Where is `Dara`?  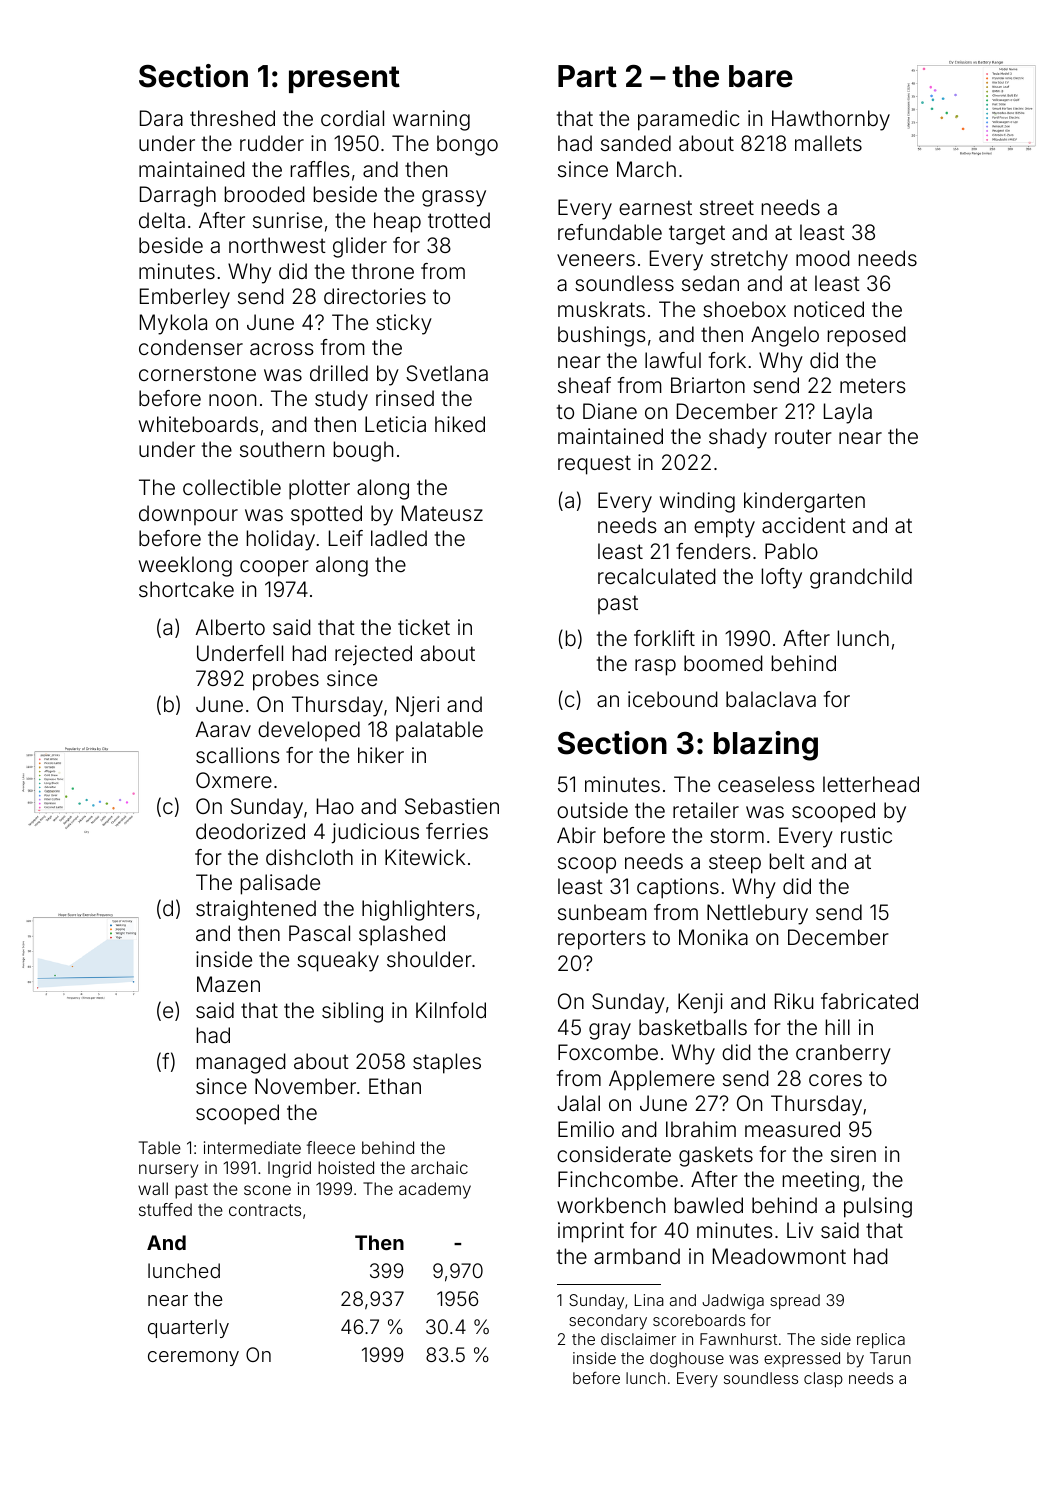 Dara is located at coordinates (161, 118).
